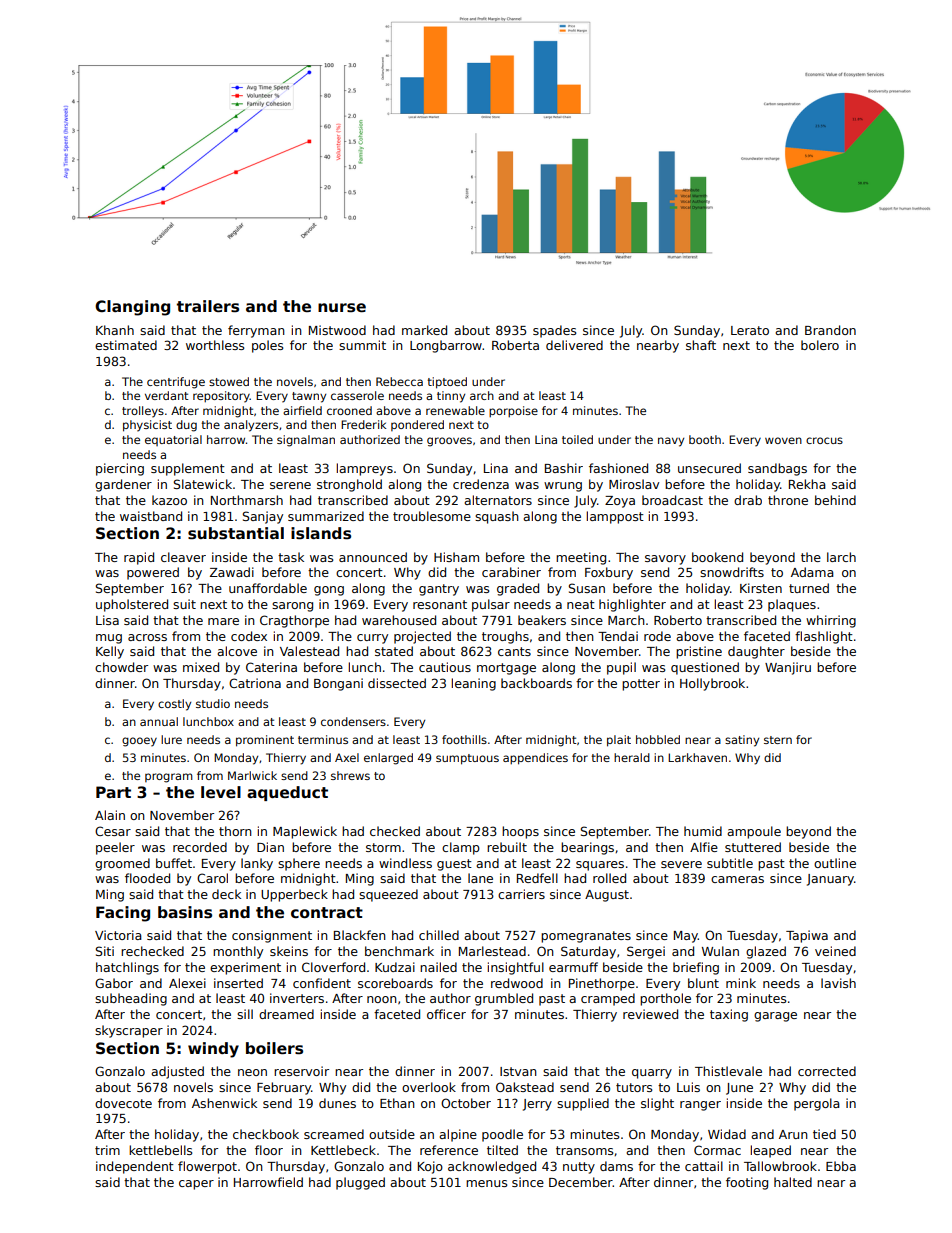 The image size is (952, 1233). I want to click on physicist, so click(147, 426).
